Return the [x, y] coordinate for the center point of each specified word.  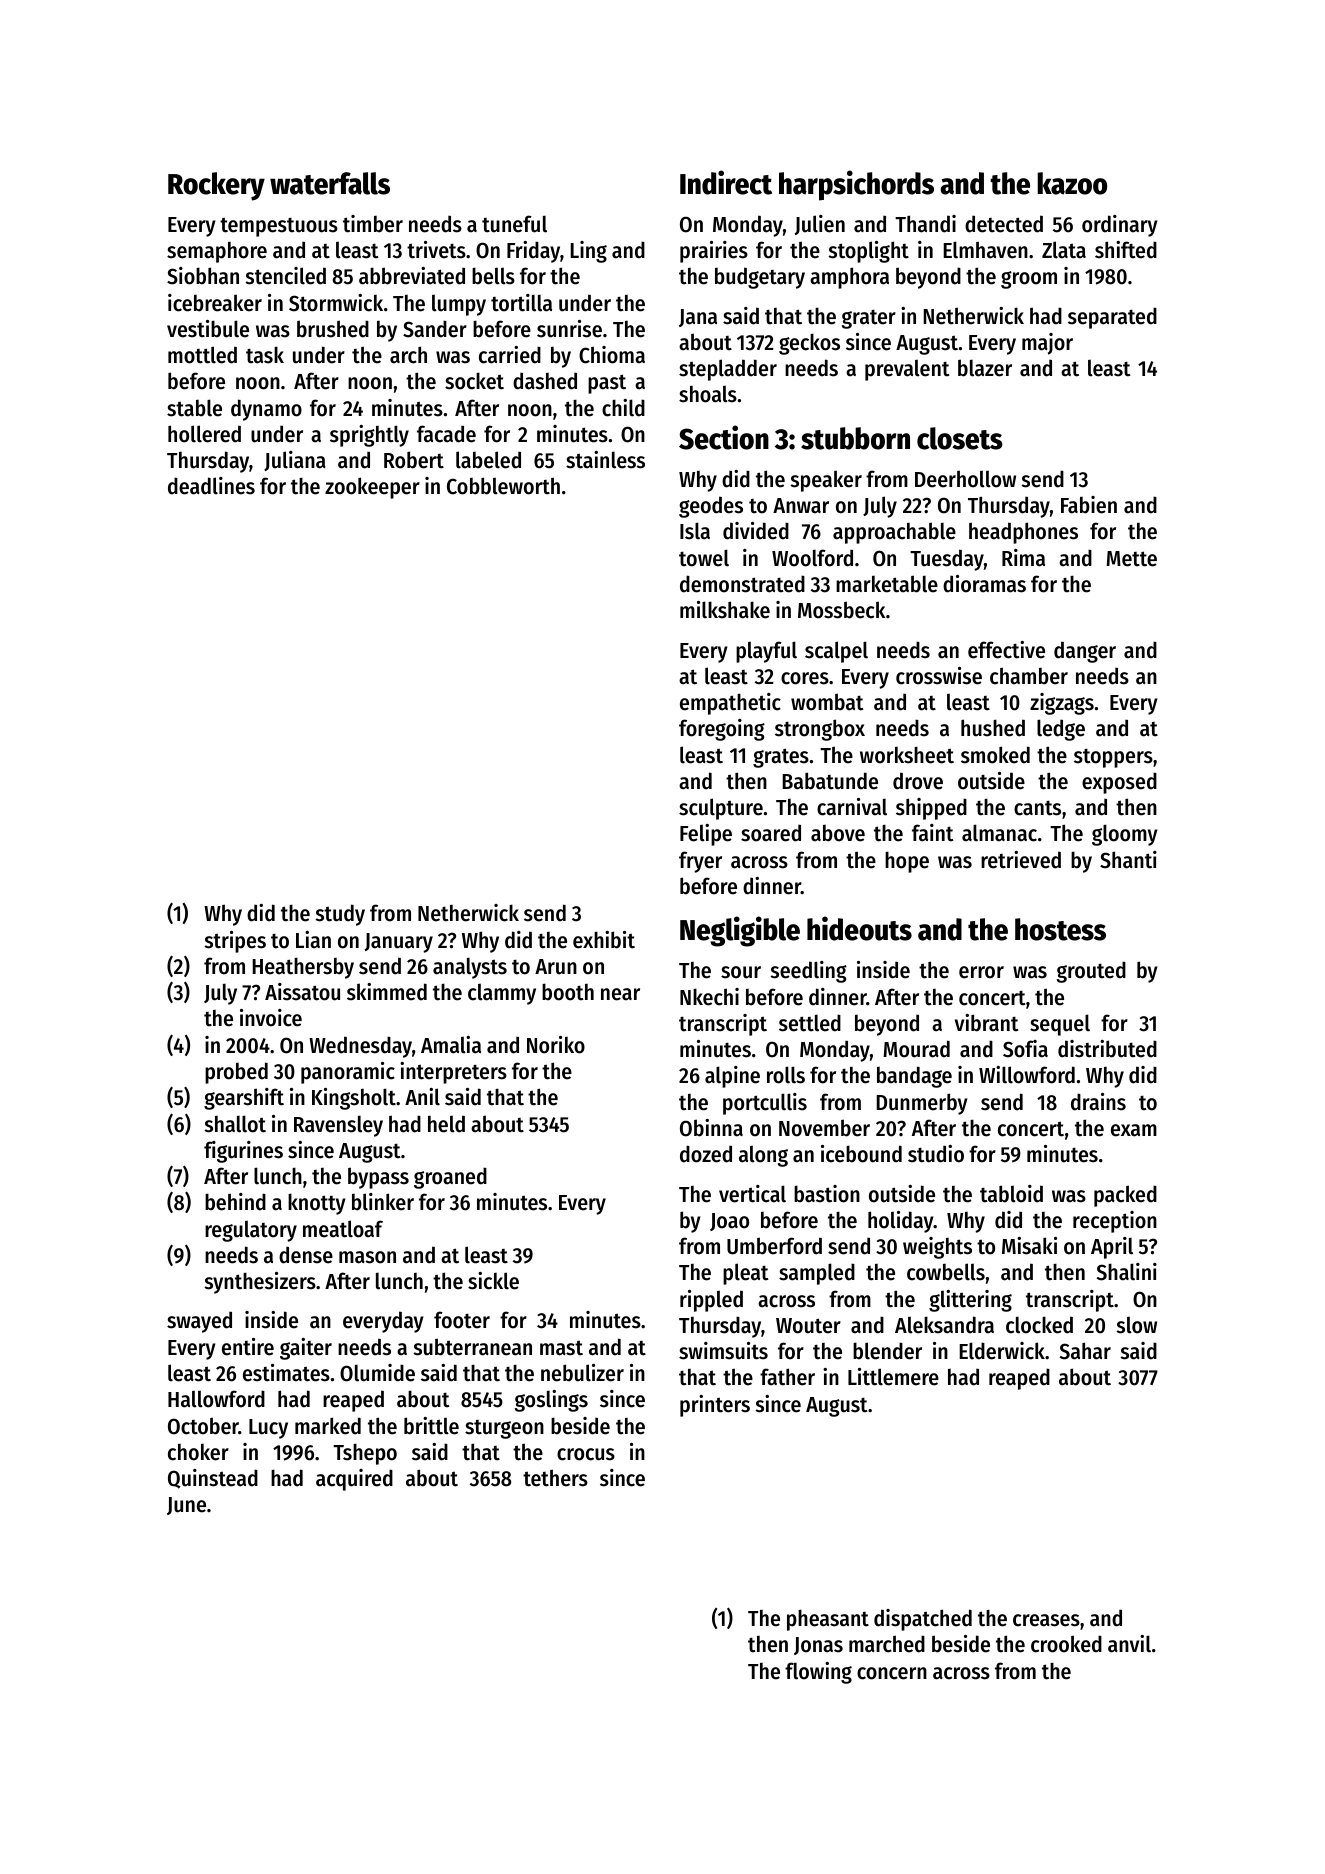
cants [1037, 808]
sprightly [369, 436]
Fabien [1089, 505]
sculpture [721, 809]
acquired [354, 1480]
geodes [711, 507]
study [340, 915]
